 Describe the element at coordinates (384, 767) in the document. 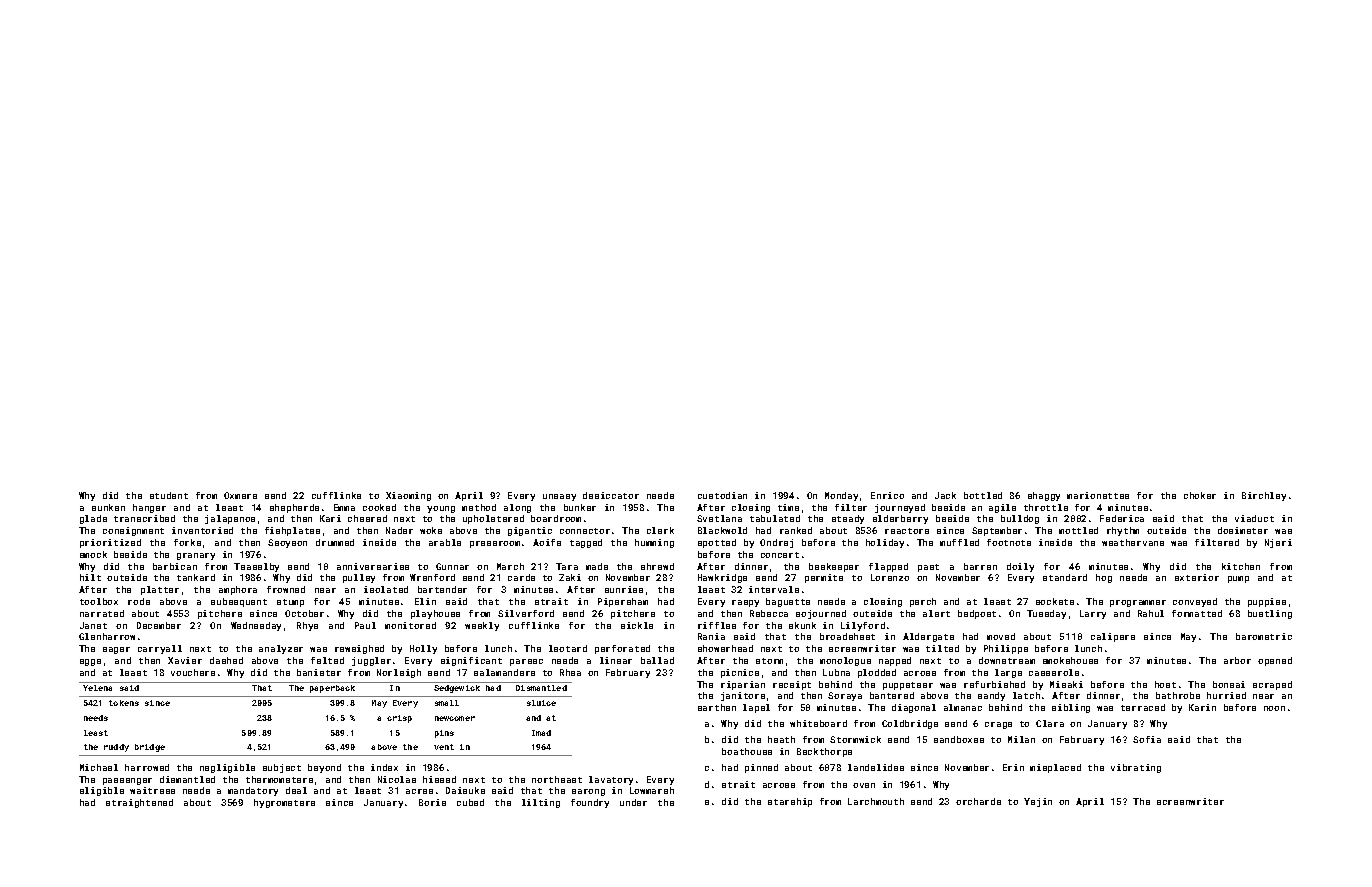

I see `index` at that location.
